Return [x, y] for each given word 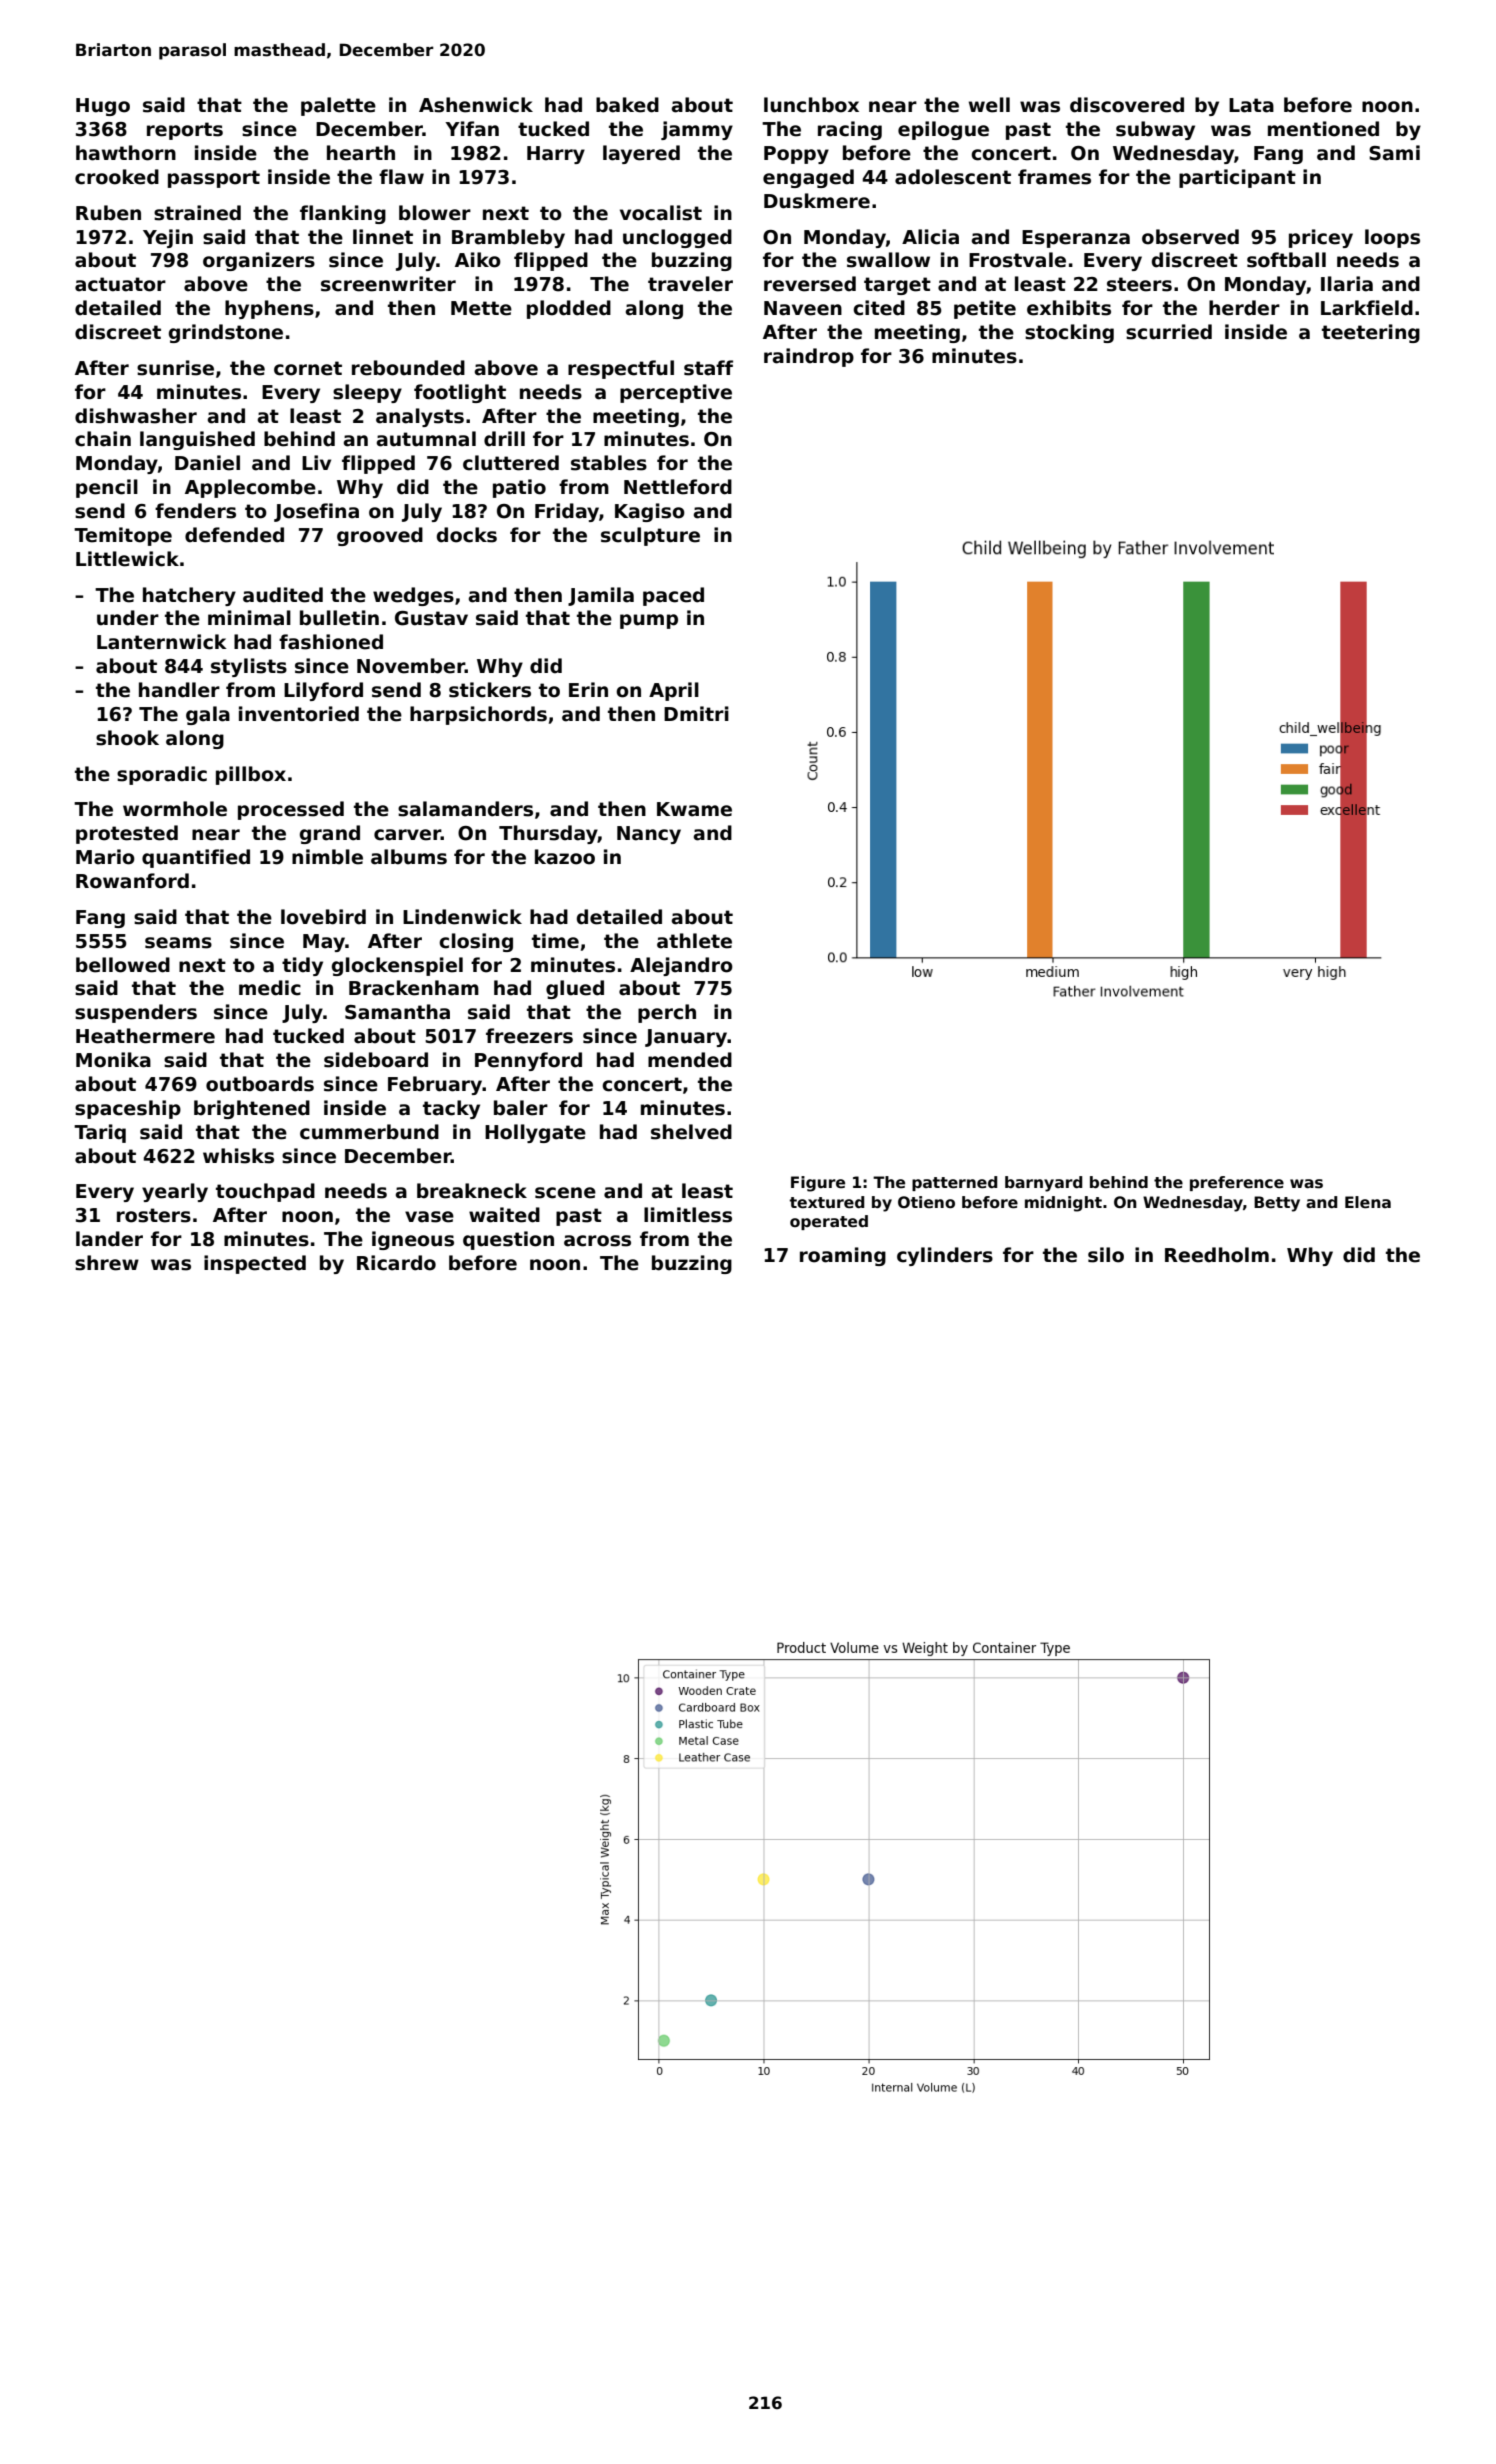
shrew [107, 1263]
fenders [195, 511]
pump [649, 621]
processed [291, 810]
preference [1237, 1183]
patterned [954, 1183]
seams [178, 943]
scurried [1169, 332]
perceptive [676, 393]
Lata [1251, 105]
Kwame [694, 809]
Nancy [649, 835]
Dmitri [696, 713]
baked [627, 105]
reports [185, 131]
